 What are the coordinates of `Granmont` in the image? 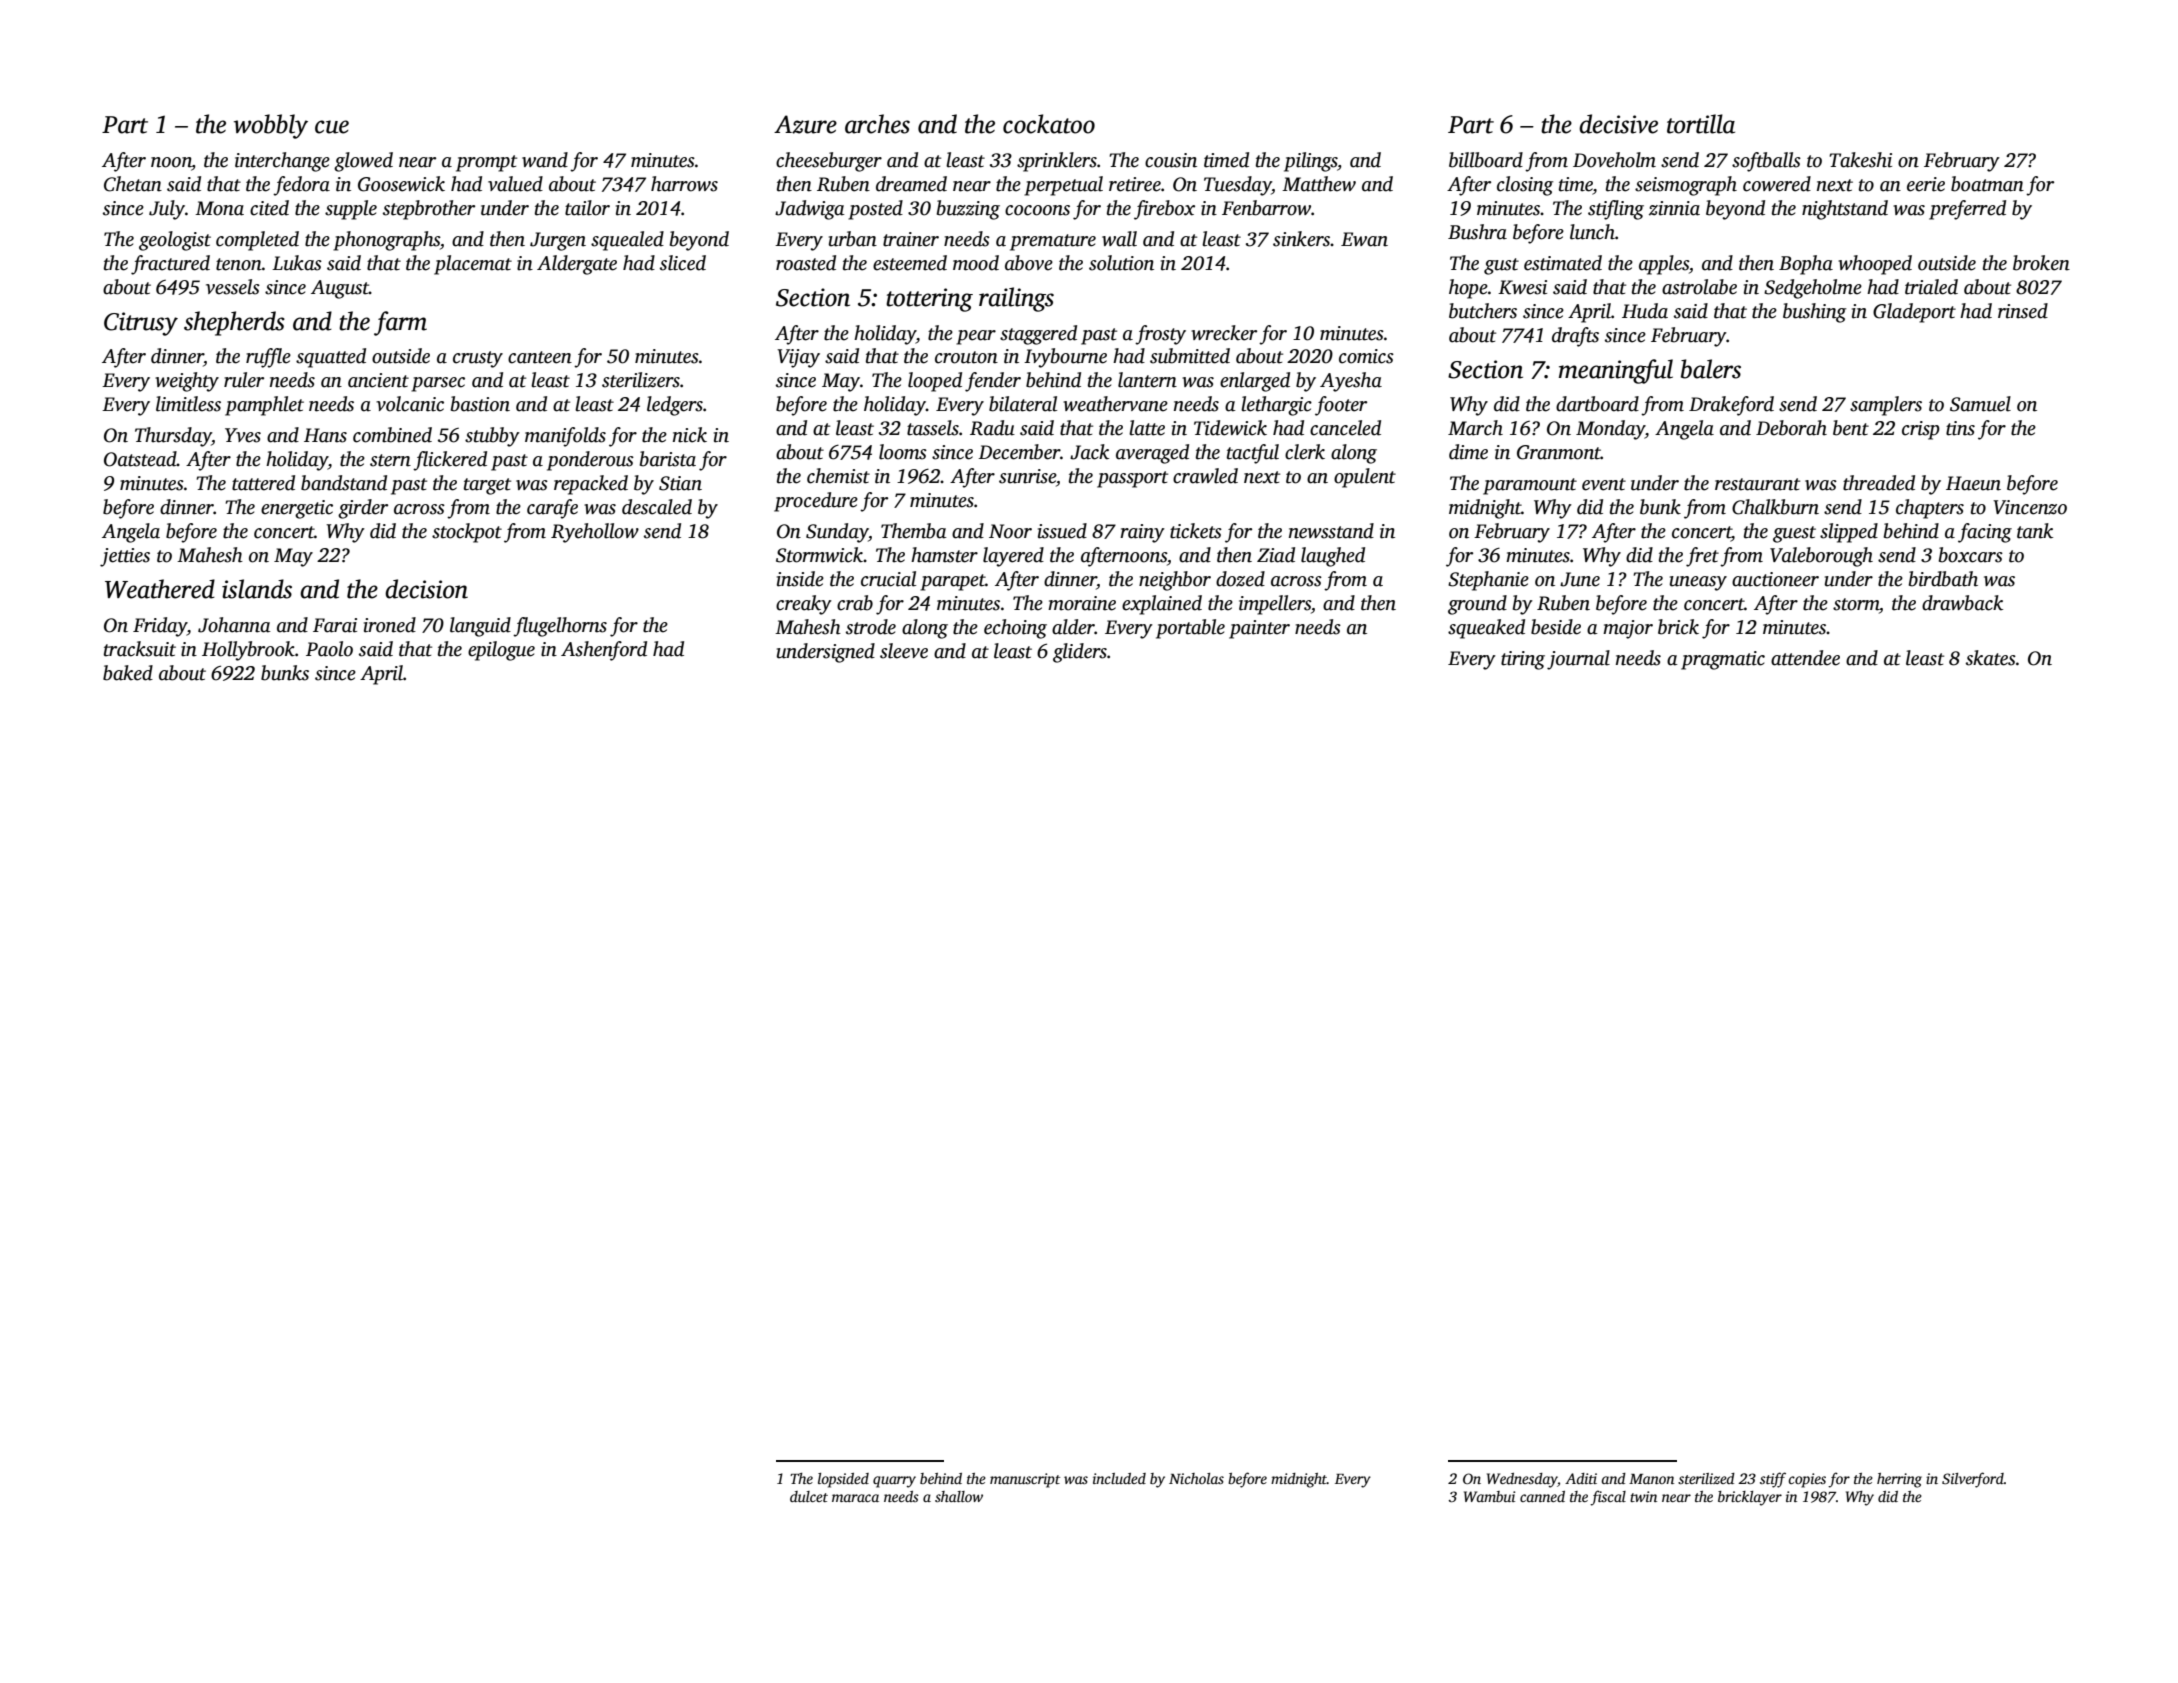 It's located at (1559, 452).
